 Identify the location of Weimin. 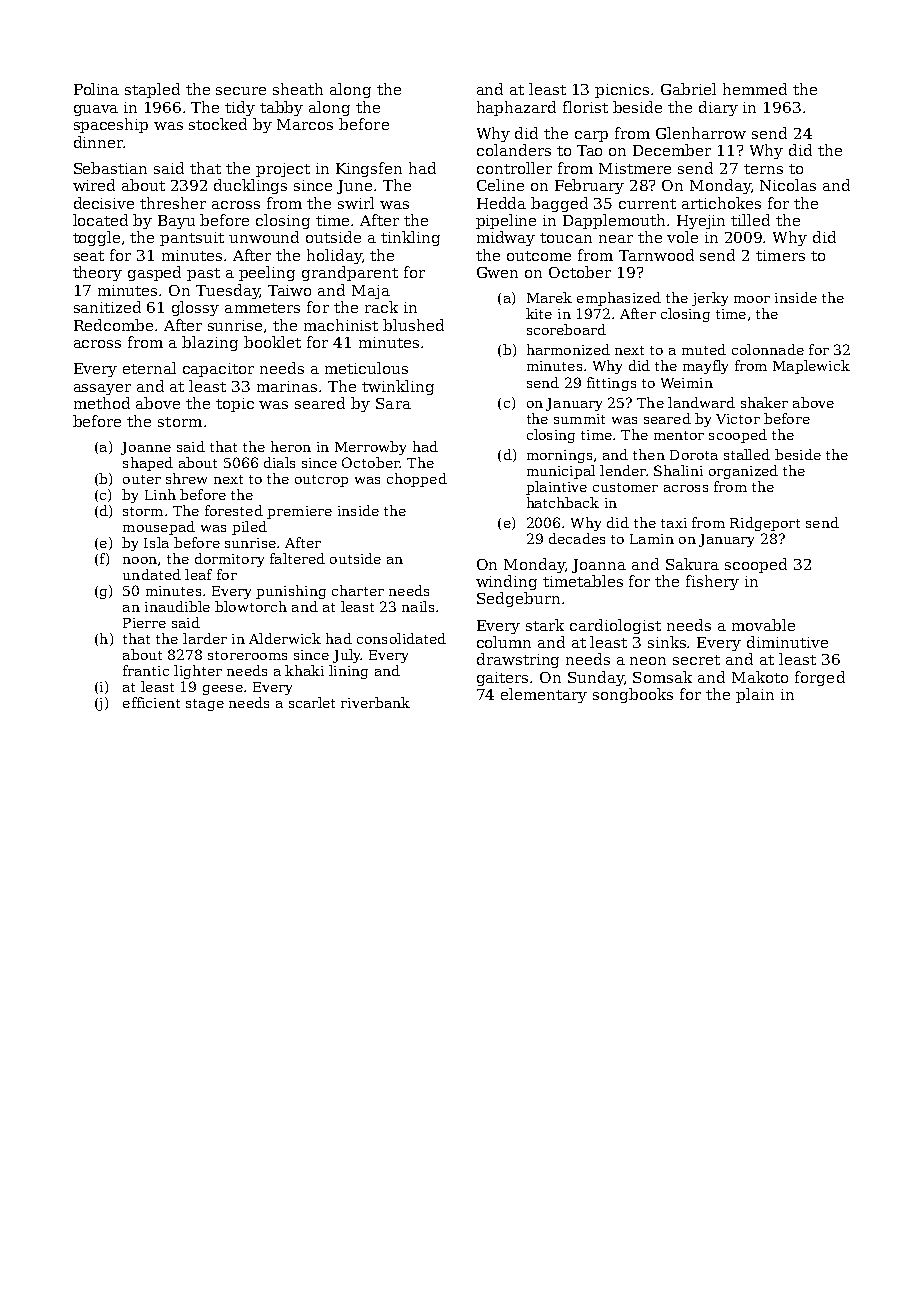
(687, 383).
